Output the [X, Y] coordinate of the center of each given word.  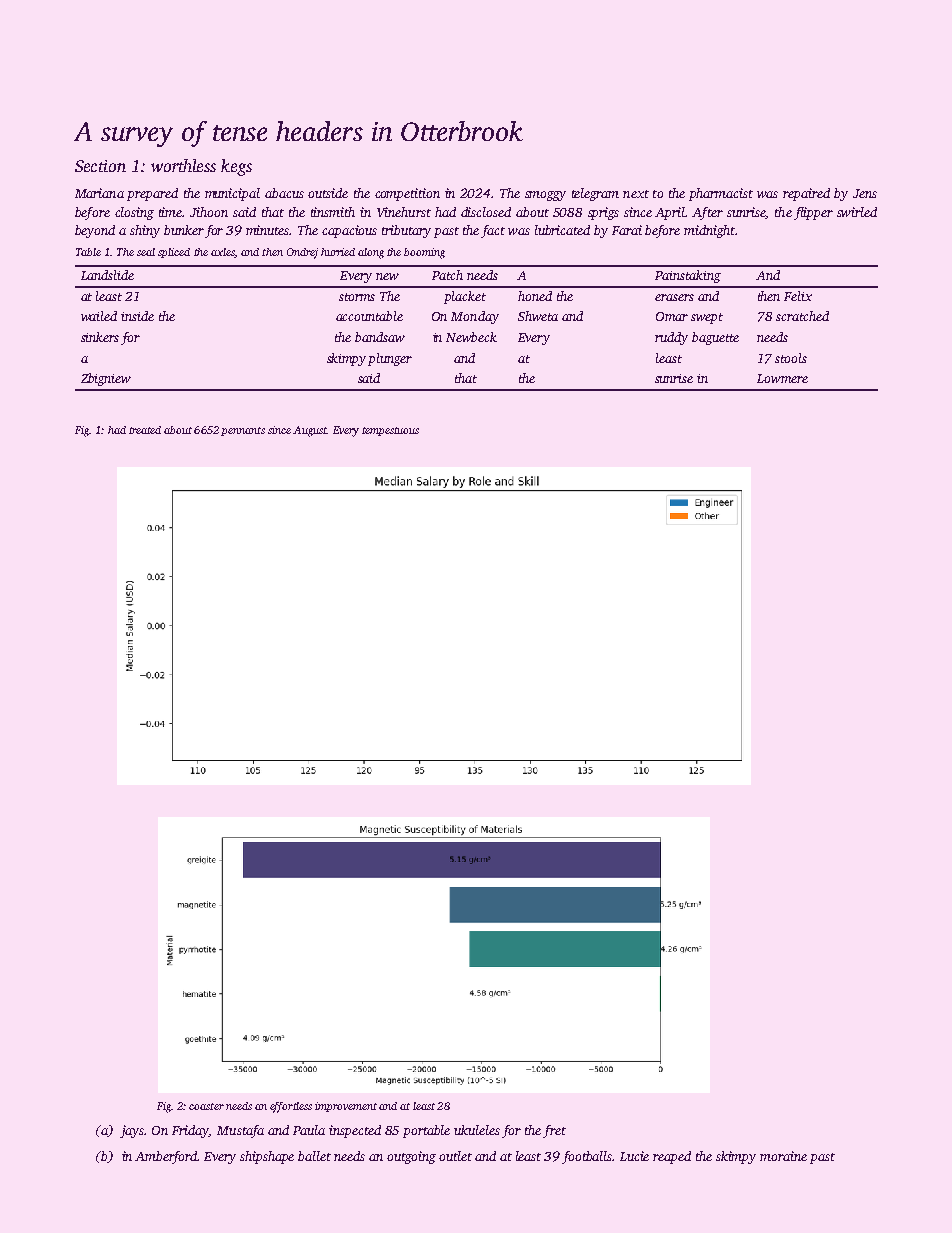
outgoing [411, 1157]
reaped [672, 1157]
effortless [291, 1107]
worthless [183, 165]
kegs [236, 167]
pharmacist [721, 194]
